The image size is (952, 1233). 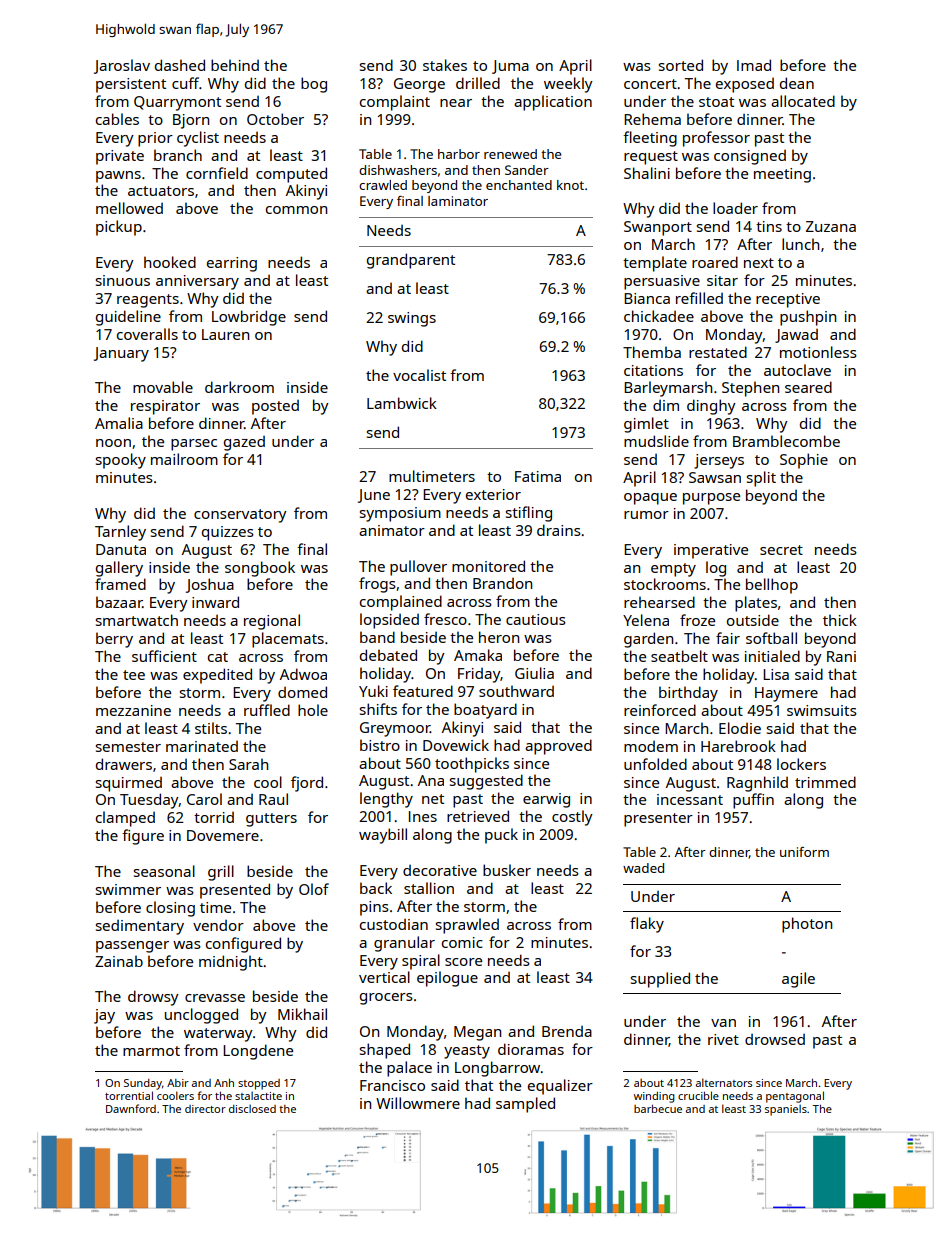 What do you see at coordinates (658, 1109) in the screenshot?
I see `barbecue` at bounding box center [658, 1109].
